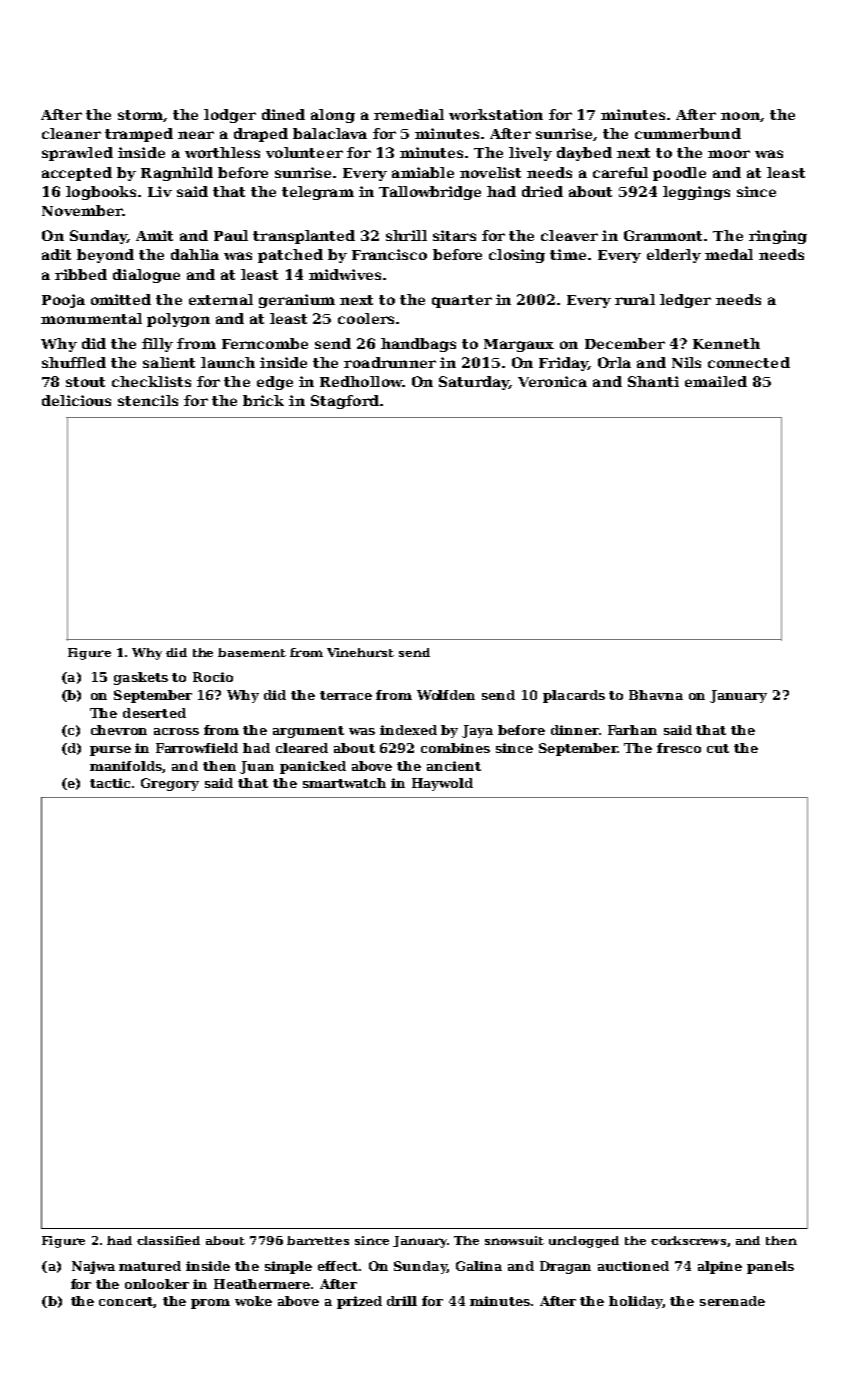 The height and width of the document is (1400, 849). I want to click on prized, so click(359, 1302).
